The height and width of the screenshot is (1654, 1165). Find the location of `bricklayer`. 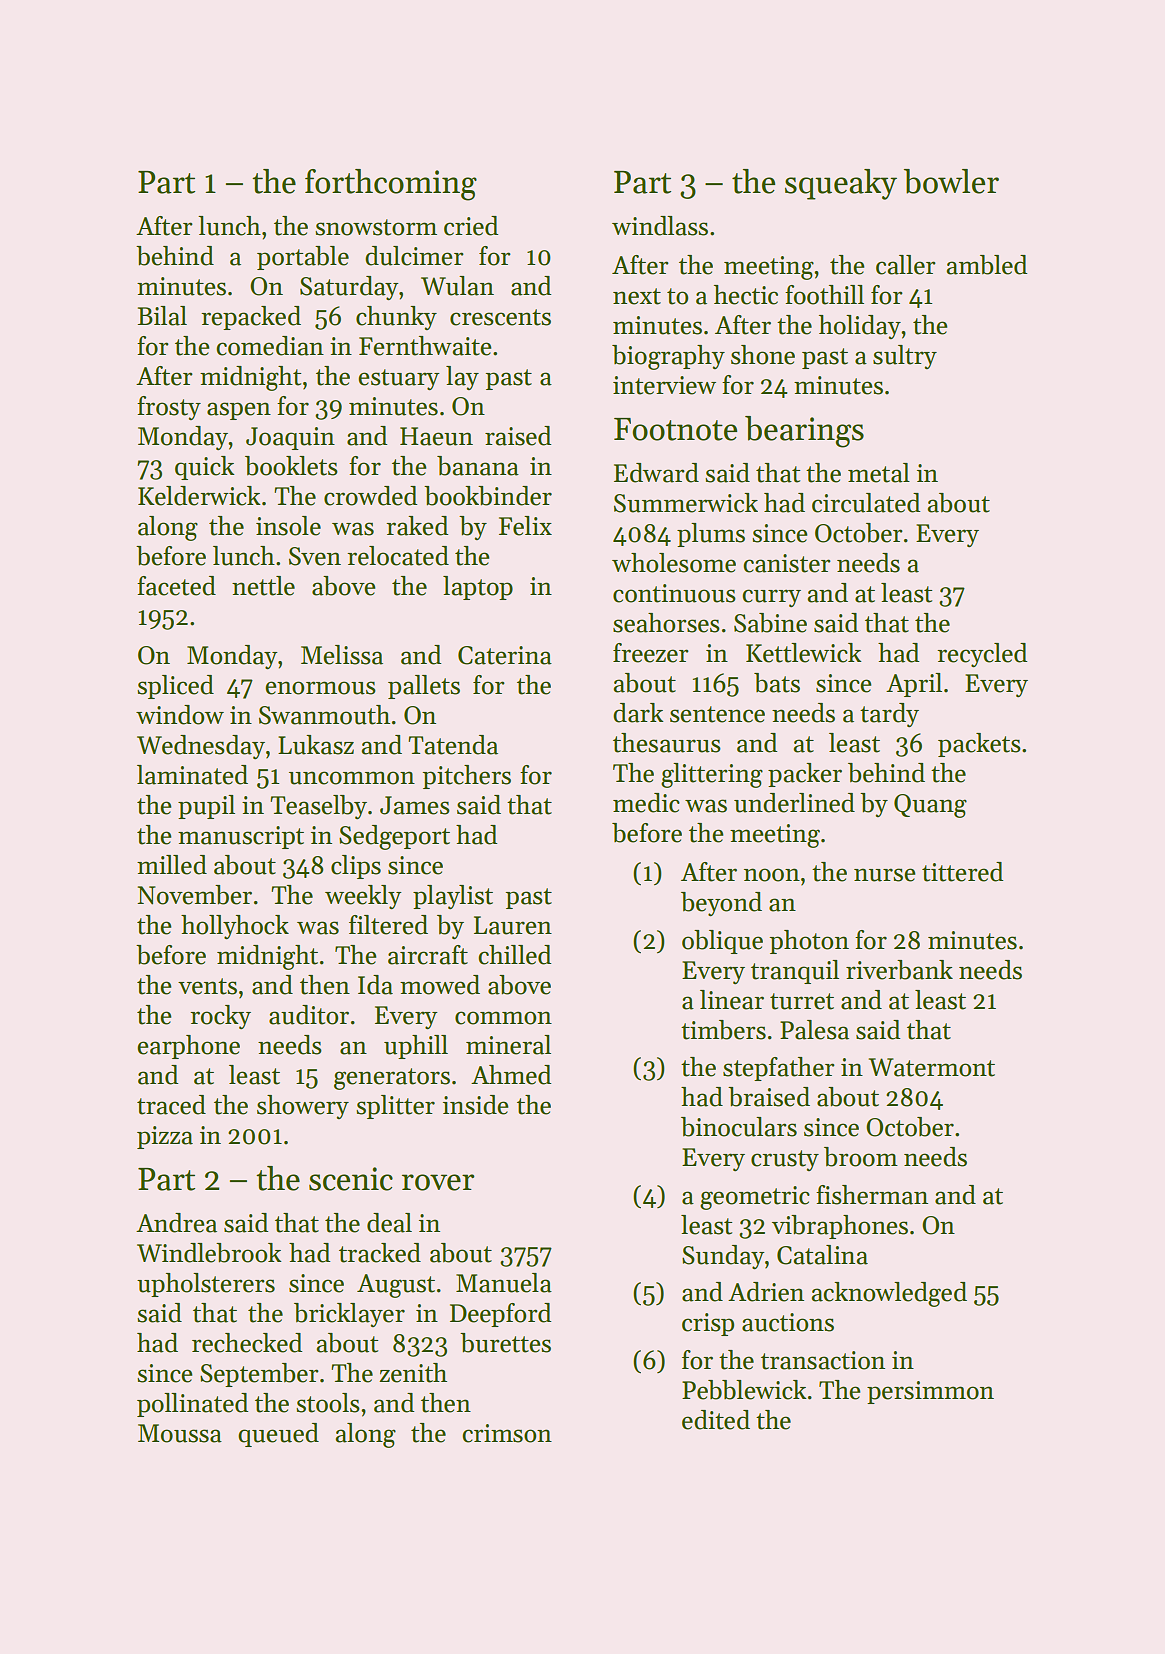

bricklayer is located at coordinates (349, 1315).
